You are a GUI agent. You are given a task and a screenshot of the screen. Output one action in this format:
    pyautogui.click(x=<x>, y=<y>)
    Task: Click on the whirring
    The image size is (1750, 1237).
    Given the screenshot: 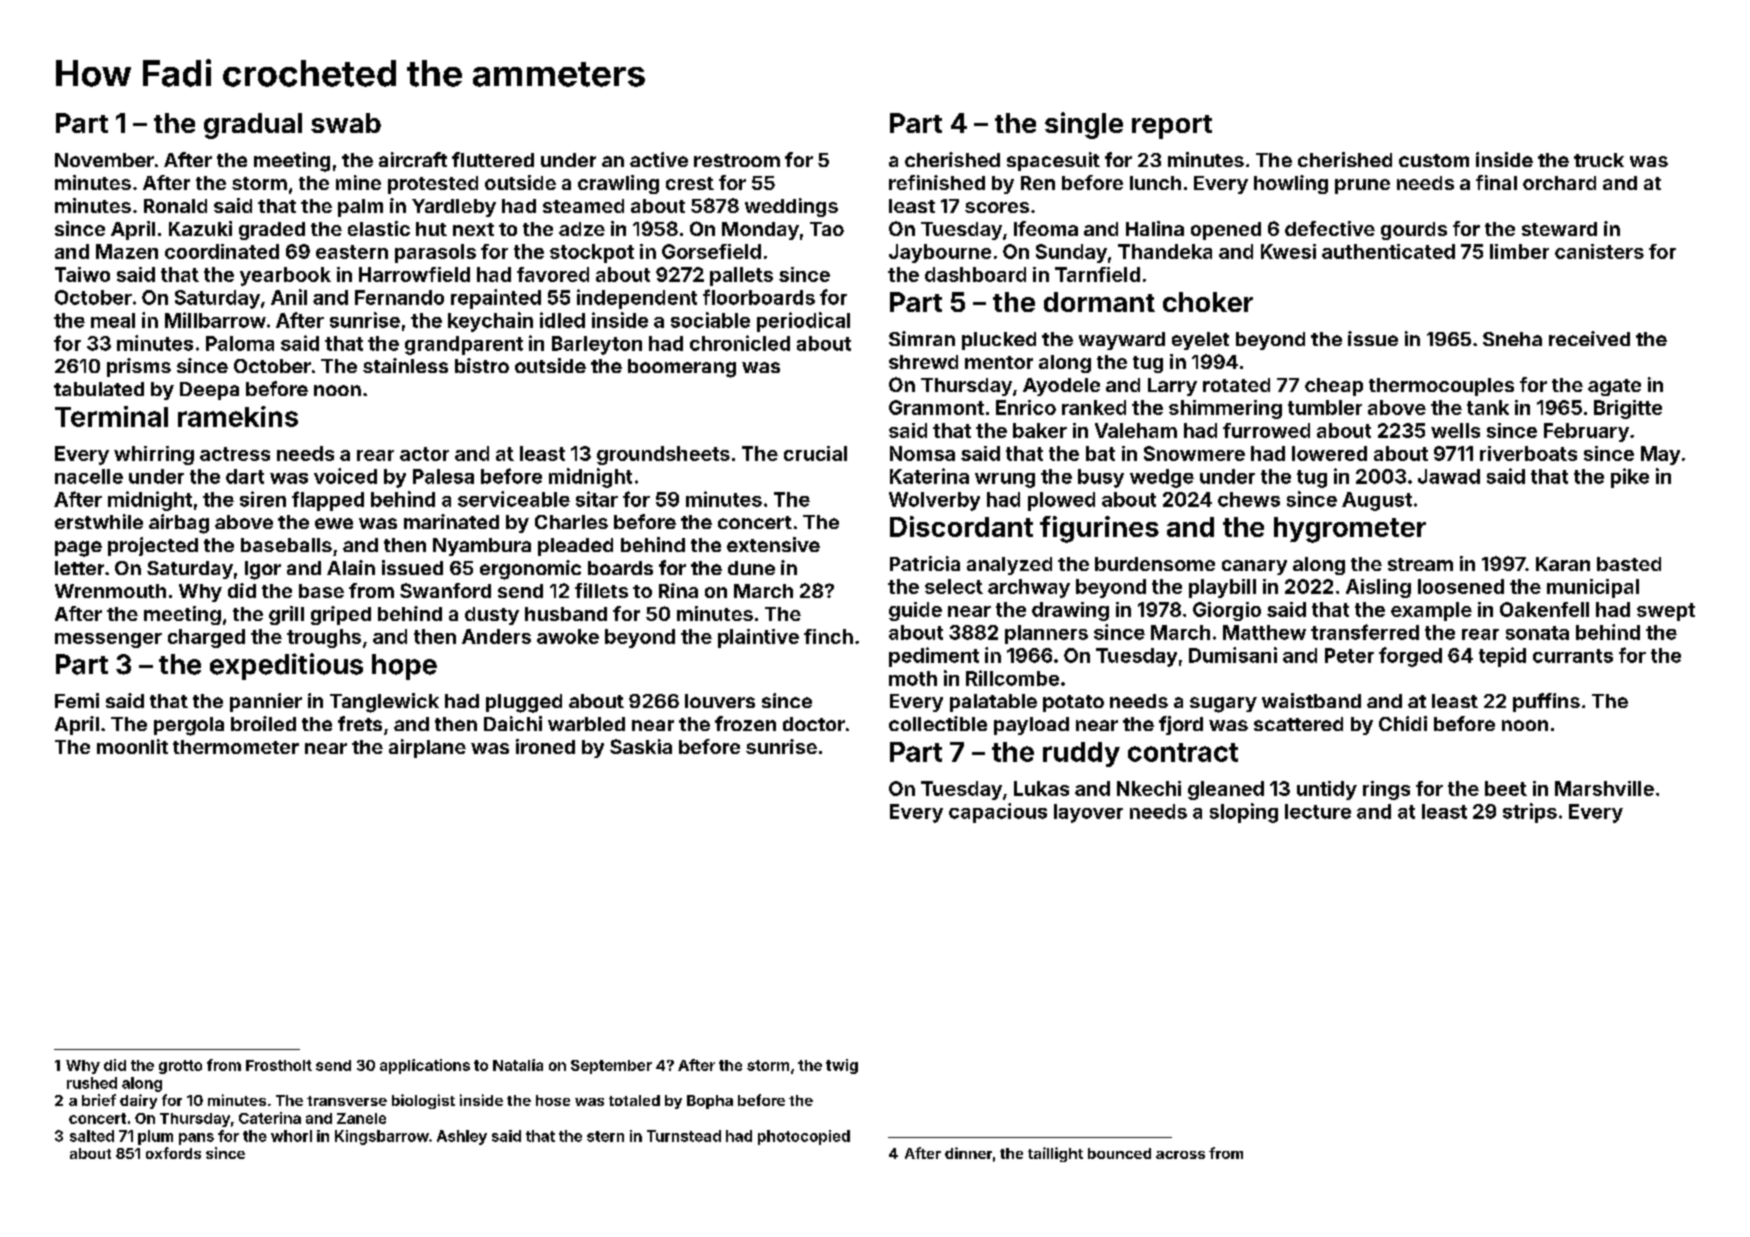 What is the action you would take?
    pyautogui.click(x=154, y=455)
